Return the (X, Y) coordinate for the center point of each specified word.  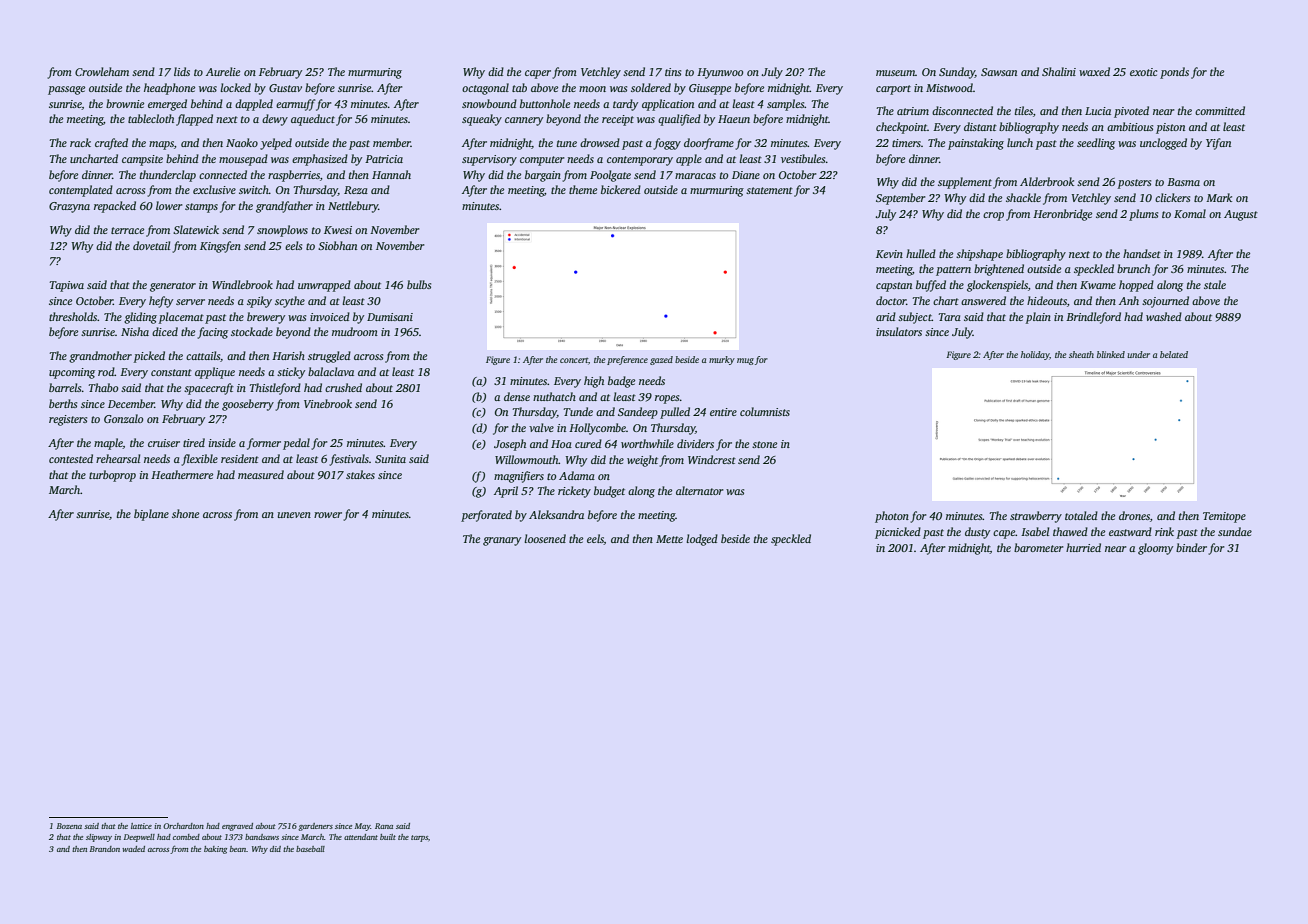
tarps (419, 838)
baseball (310, 849)
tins (673, 72)
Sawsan (999, 72)
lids (182, 71)
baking (215, 850)
